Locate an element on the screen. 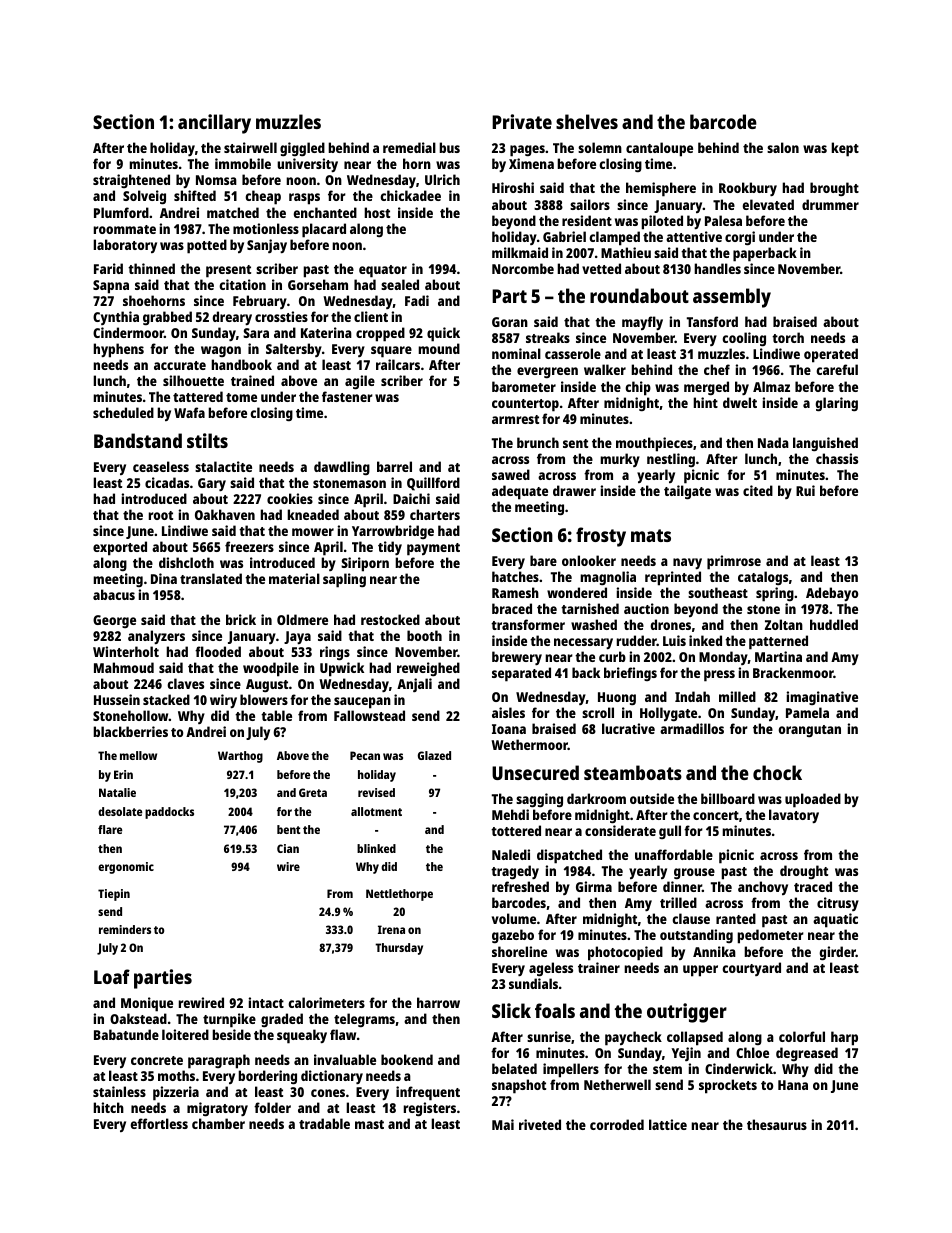 This screenshot has height=1233, width=952. chock is located at coordinates (777, 772).
